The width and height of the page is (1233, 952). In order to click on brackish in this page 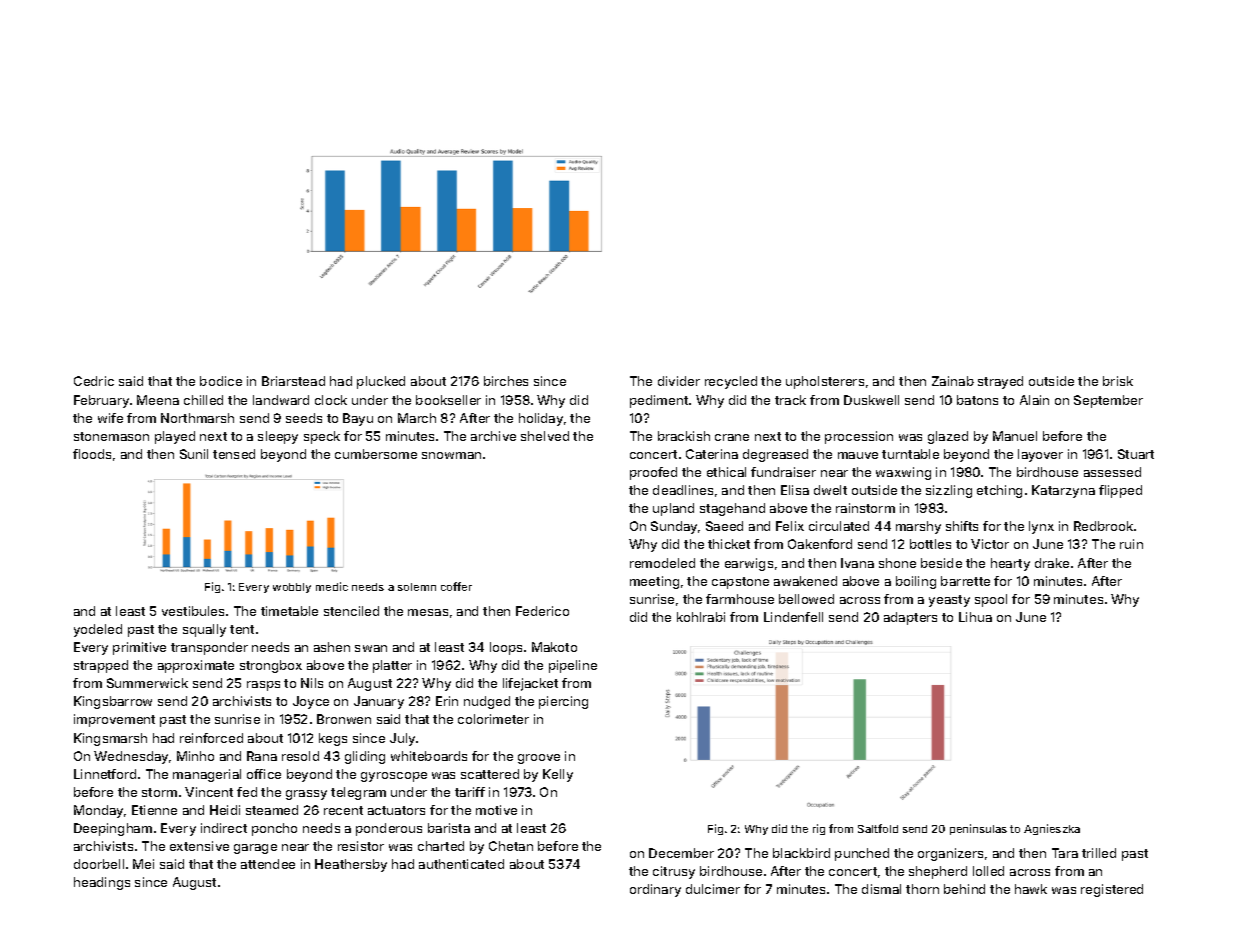, I will do `click(684, 436)`.
